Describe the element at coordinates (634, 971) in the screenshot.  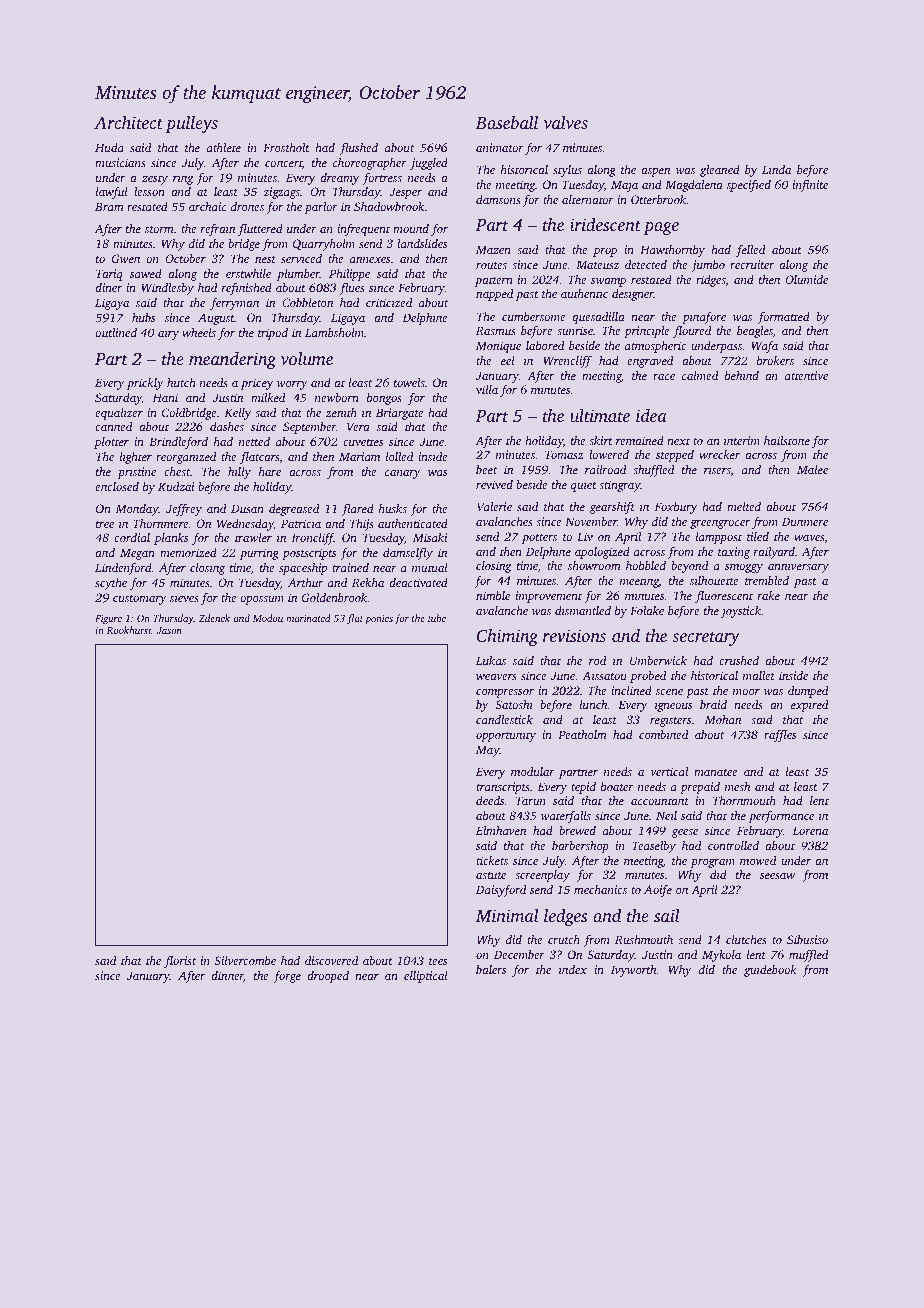
I see `Ivyworth` at that location.
